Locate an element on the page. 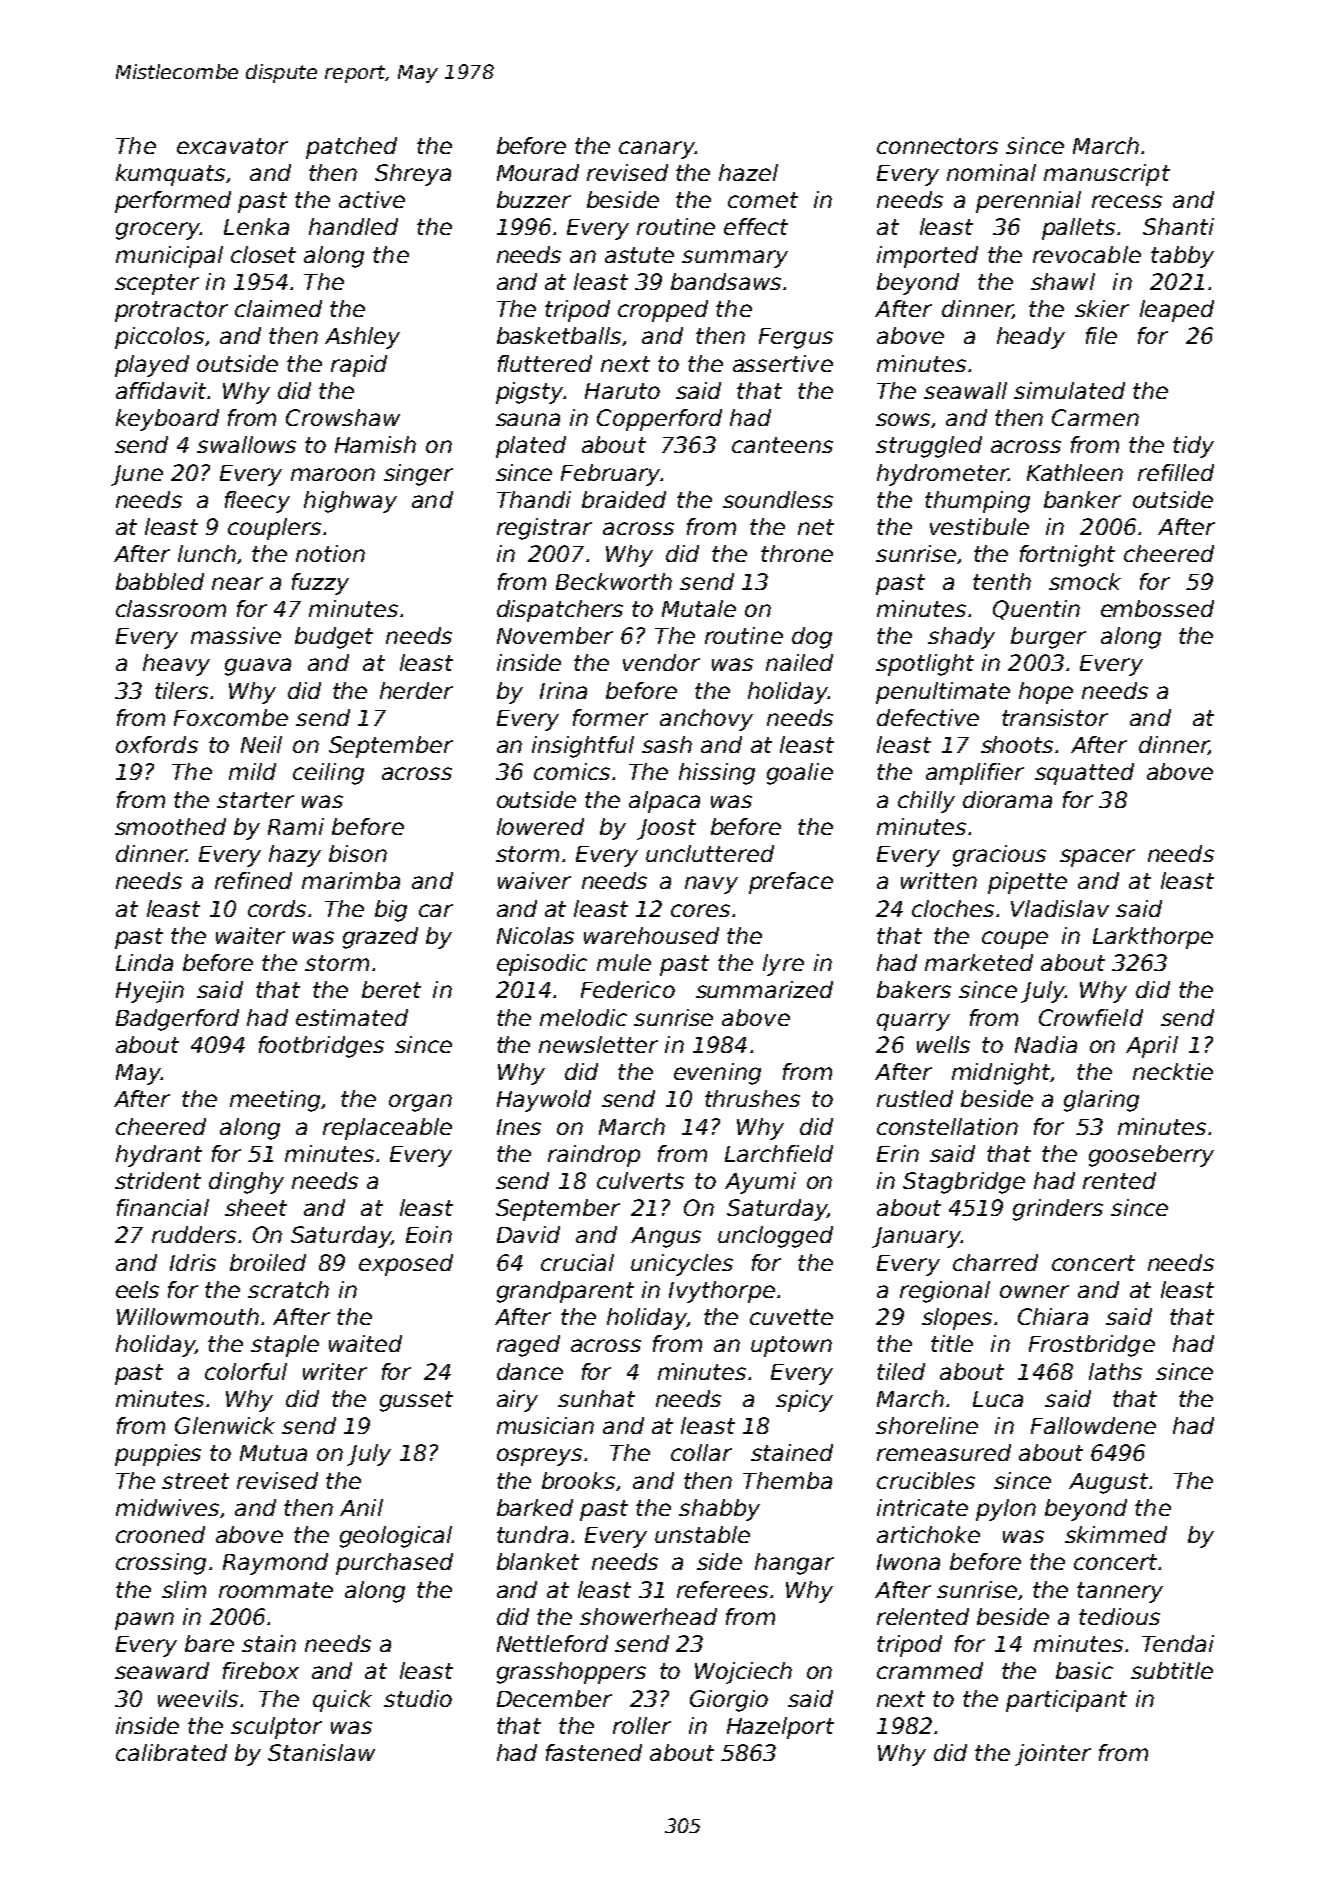  Fallowdene is located at coordinates (1093, 1425).
